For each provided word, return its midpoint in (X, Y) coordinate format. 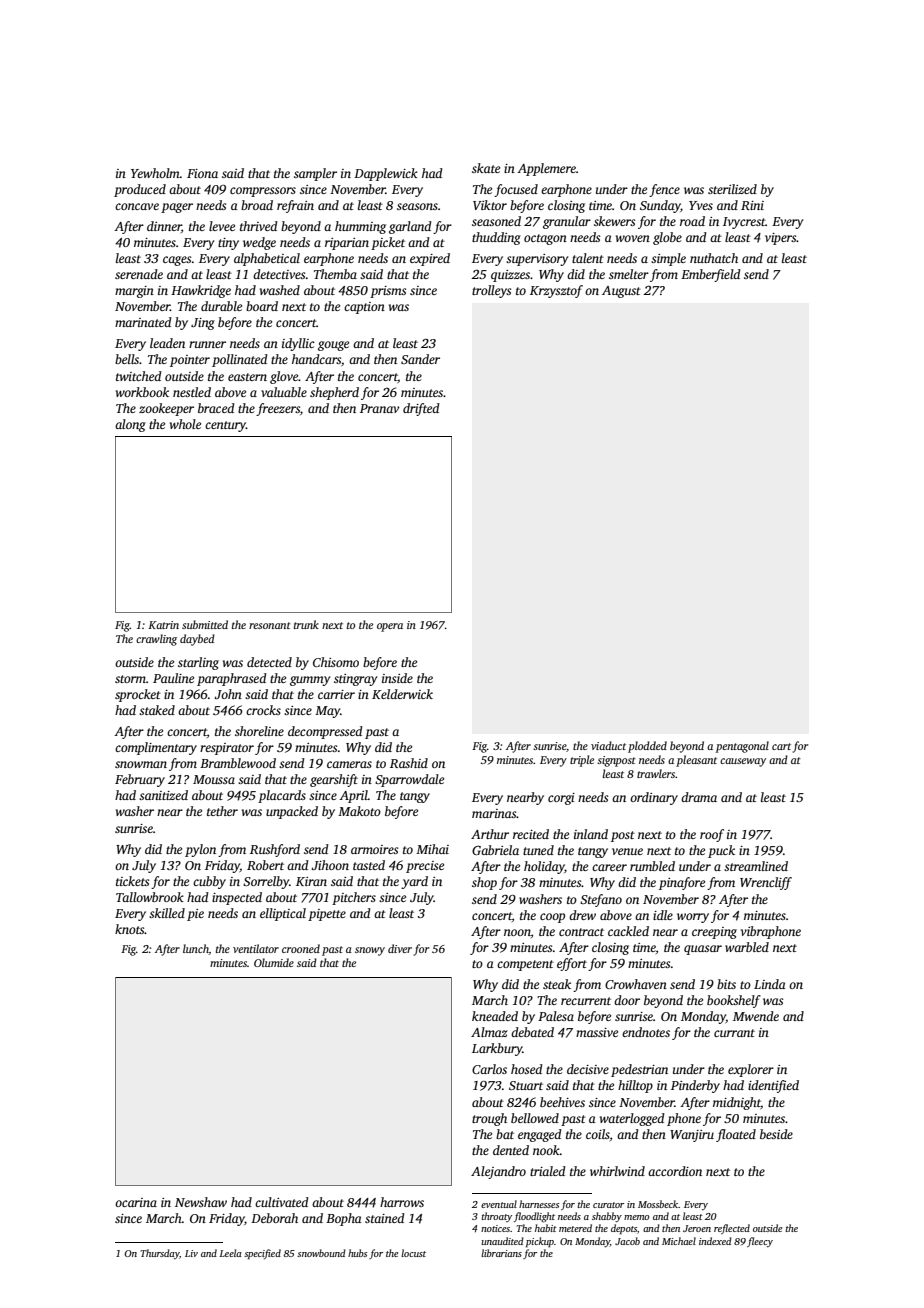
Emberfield (711, 275)
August (621, 292)
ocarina (136, 1202)
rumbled (652, 866)
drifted (421, 409)
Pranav (379, 408)
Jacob (627, 1241)
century (225, 426)
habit (546, 1228)
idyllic (298, 344)
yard (414, 882)
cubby (209, 882)
